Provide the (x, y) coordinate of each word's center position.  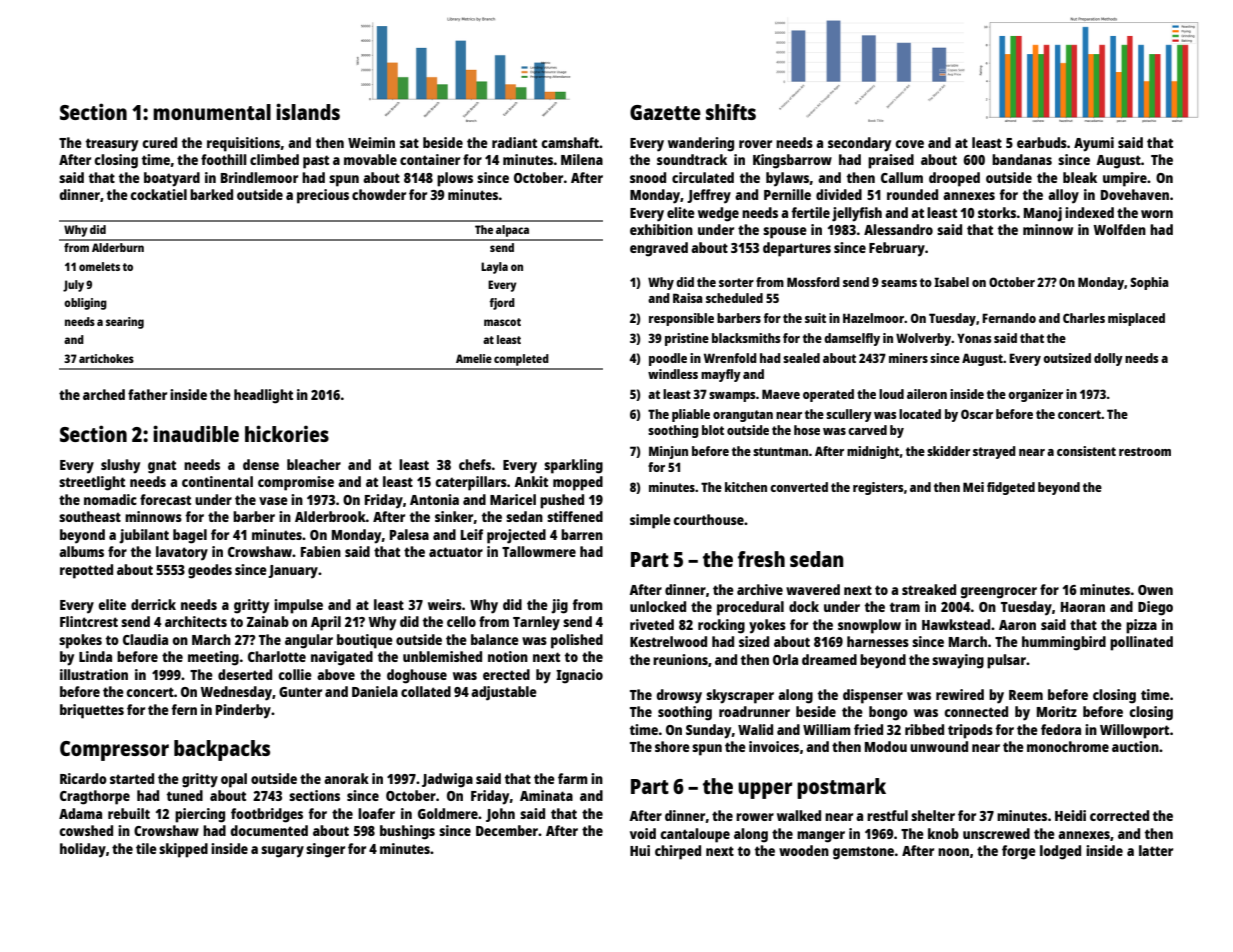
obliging (85, 304)
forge (1019, 852)
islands (308, 111)
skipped (183, 850)
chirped (678, 852)
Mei (973, 487)
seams (899, 283)
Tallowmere (539, 551)
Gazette (665, 112)
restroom (1145, 451)
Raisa (688, 298)
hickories (287, 433)
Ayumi (1094, 144)
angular (309, 641)
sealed (801, 358)
